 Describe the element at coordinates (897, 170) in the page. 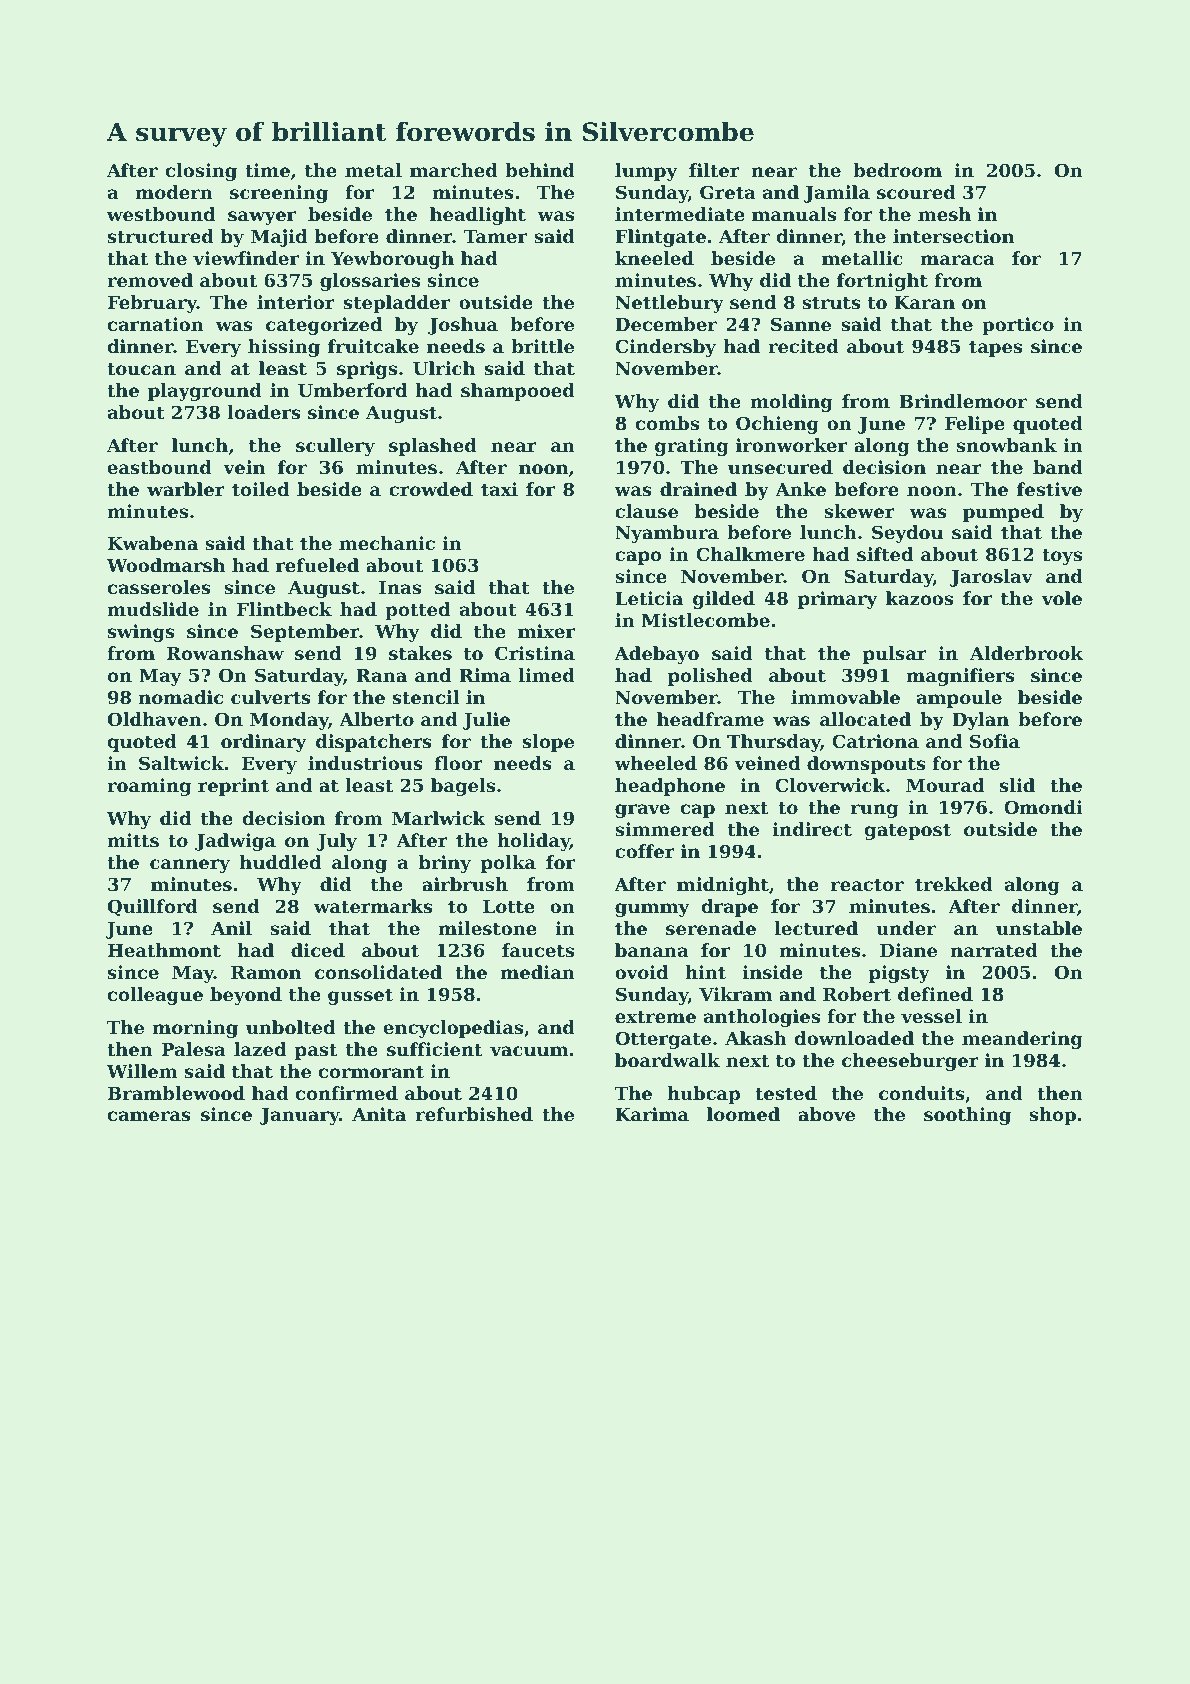

I see `bedroom` at that location.
